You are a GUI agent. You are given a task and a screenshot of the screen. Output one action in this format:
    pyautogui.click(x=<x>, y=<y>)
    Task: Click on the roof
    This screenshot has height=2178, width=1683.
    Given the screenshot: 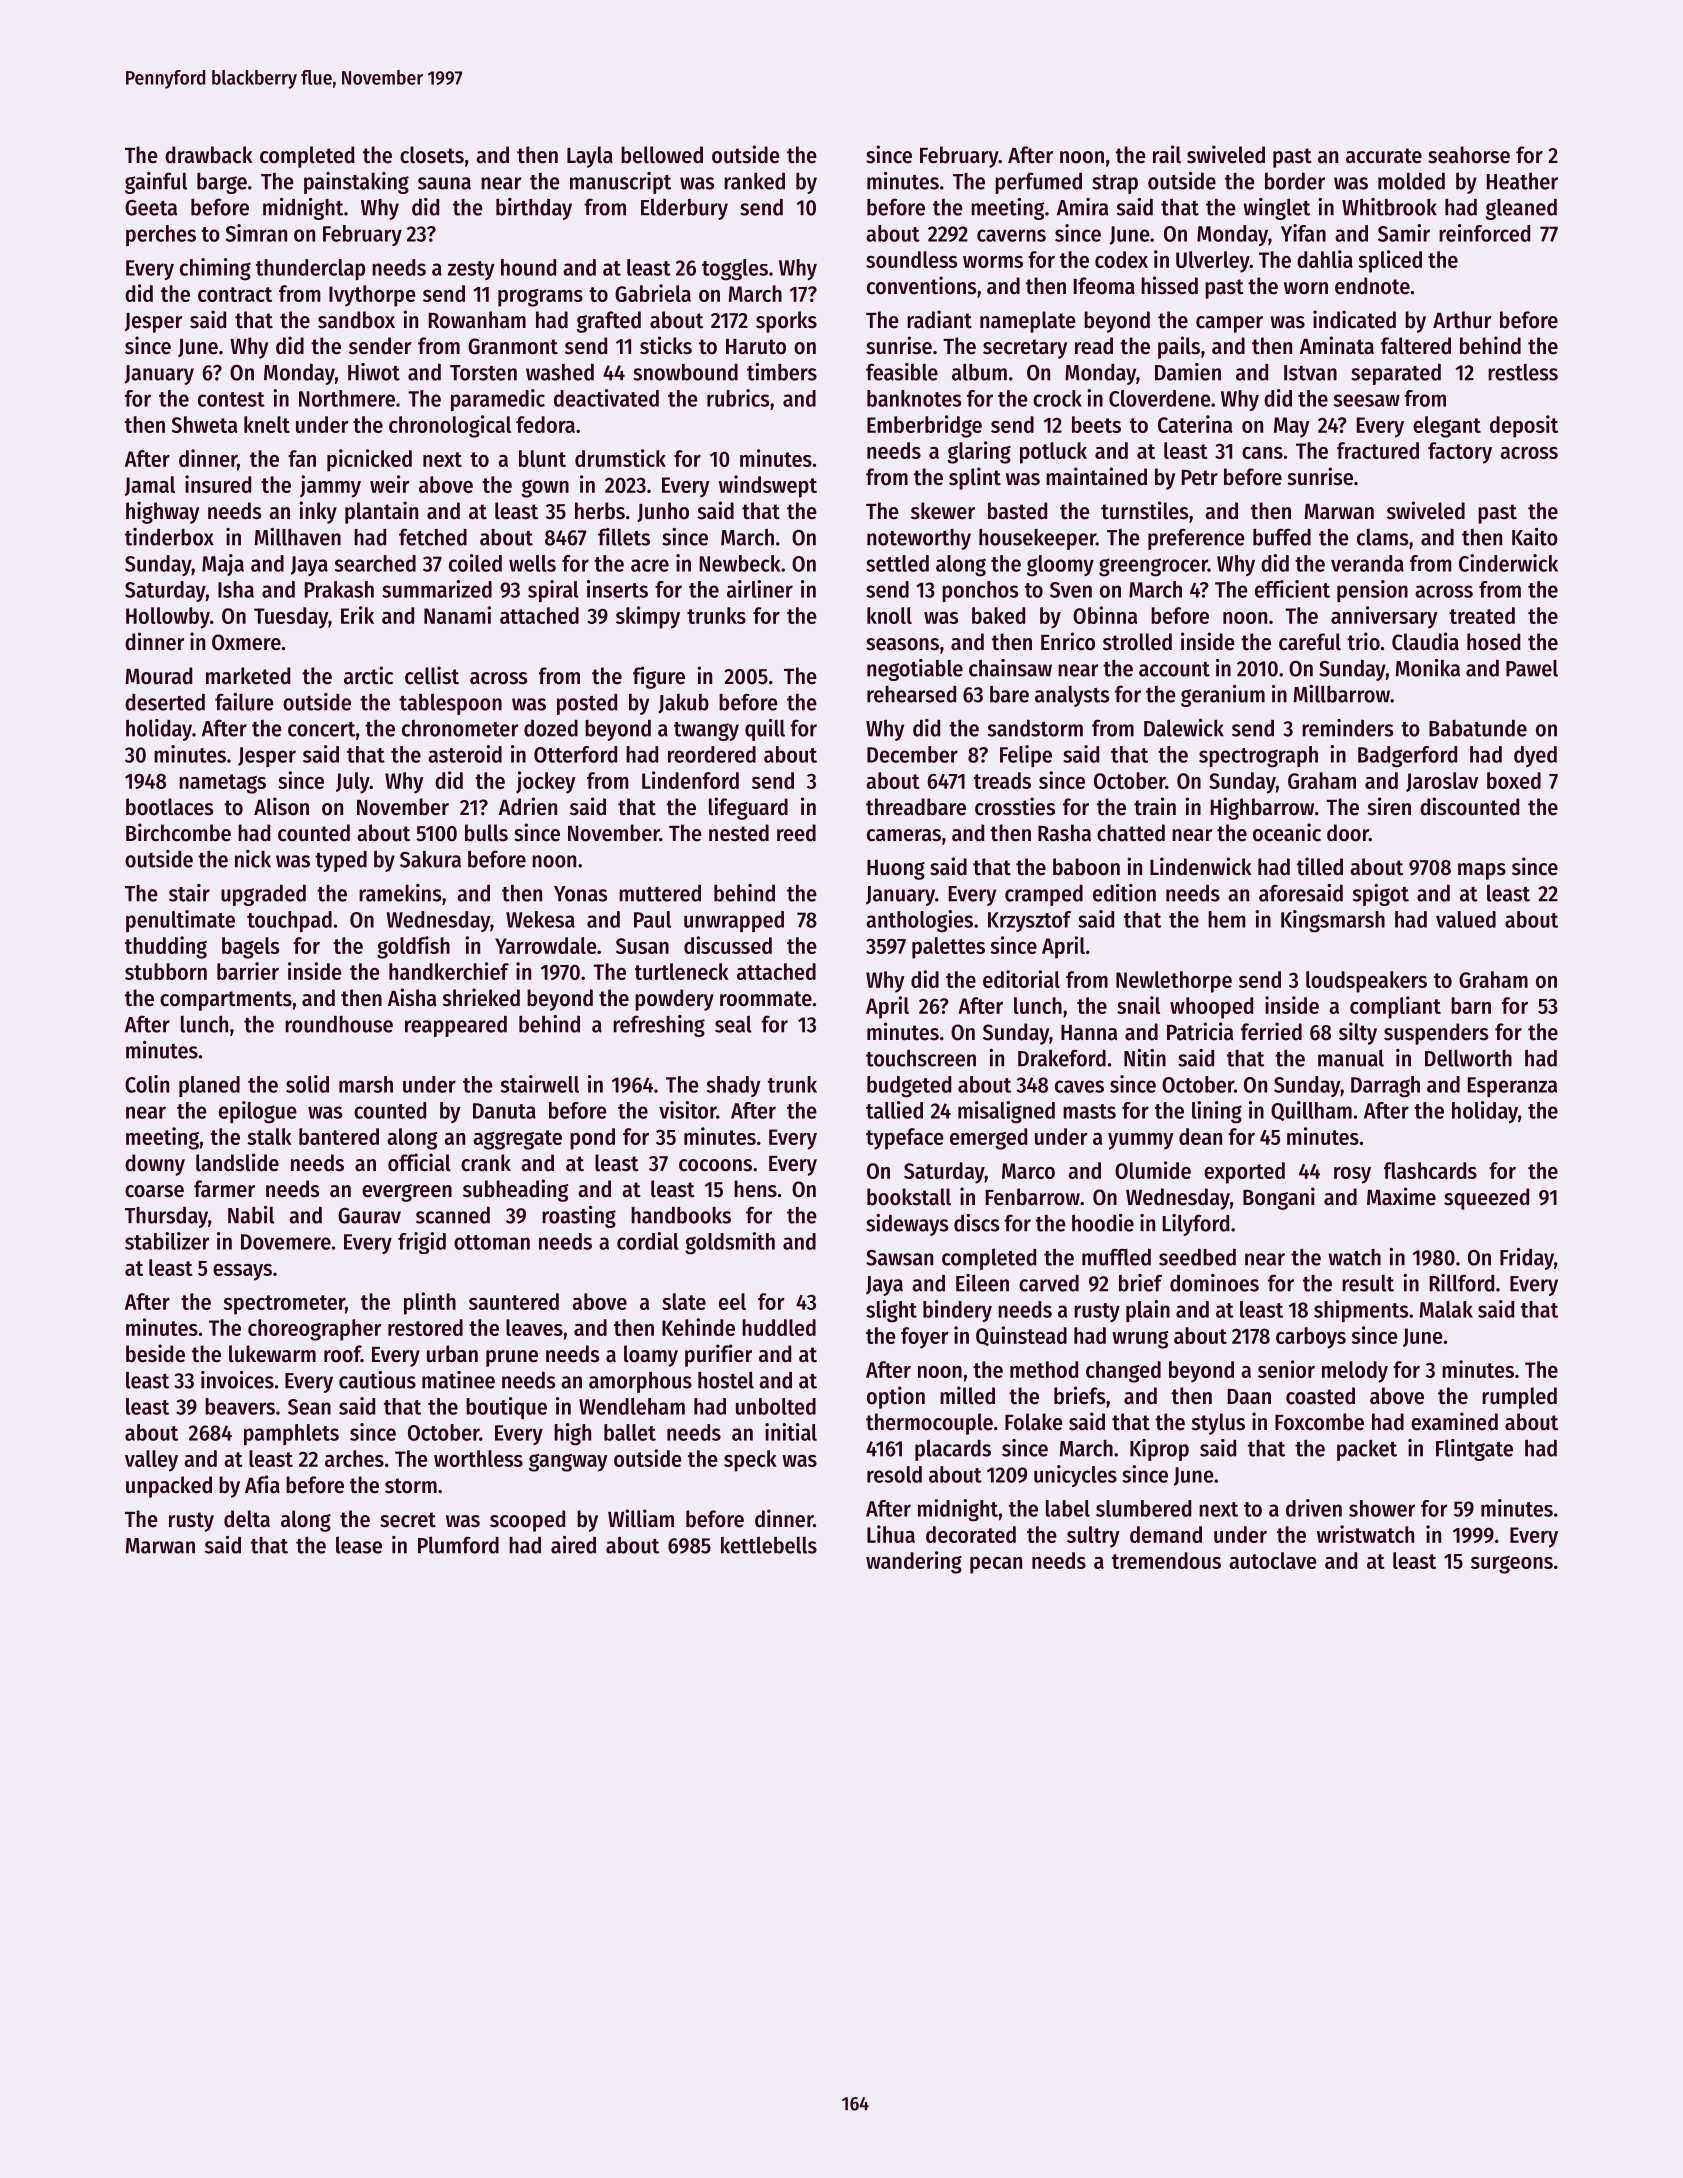 What is the action you would take?
    pyautogui.click(x=342, y=1354)
